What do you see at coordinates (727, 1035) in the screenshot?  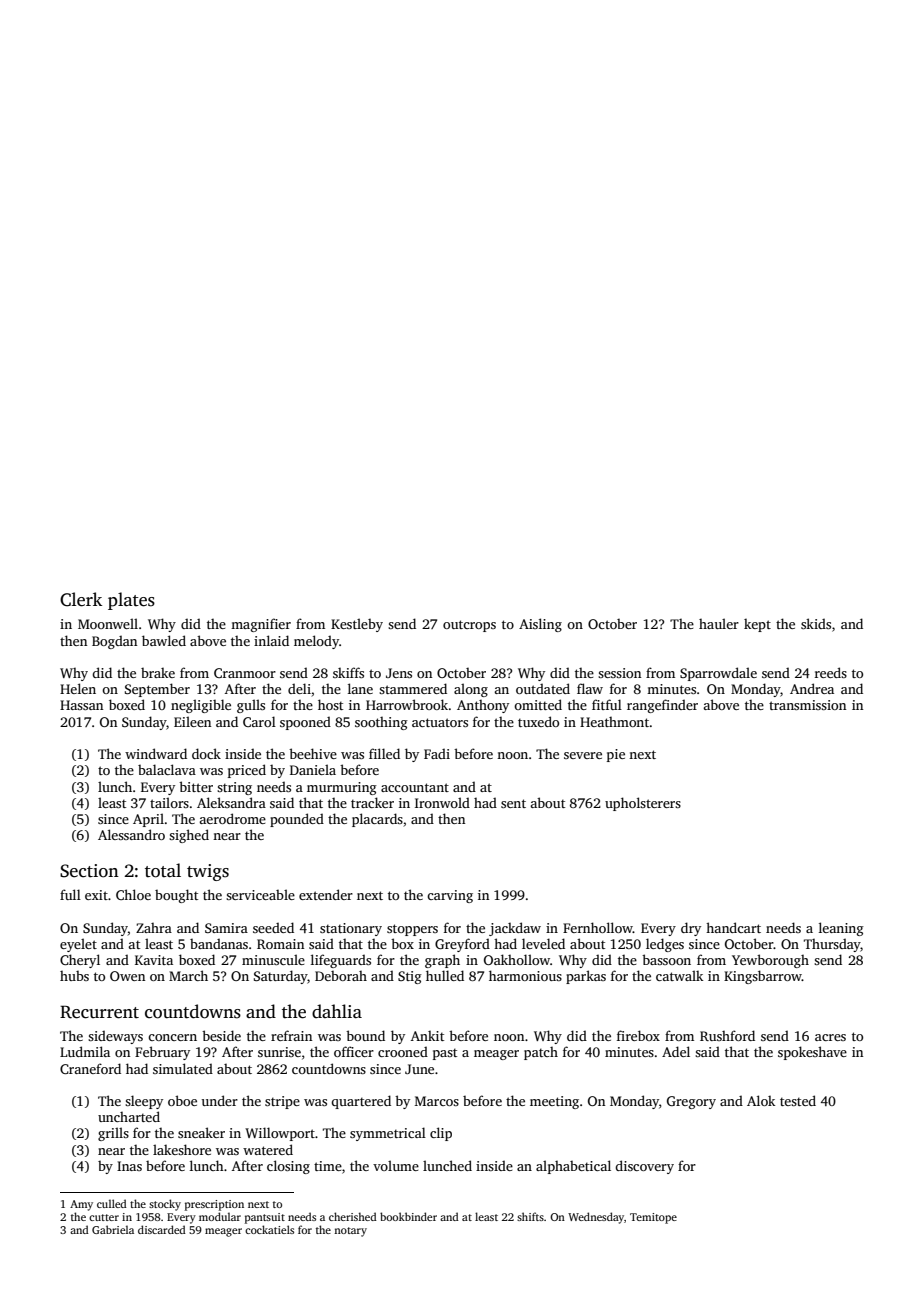 I see `Rushford` at bounding box center [727, 1035].
